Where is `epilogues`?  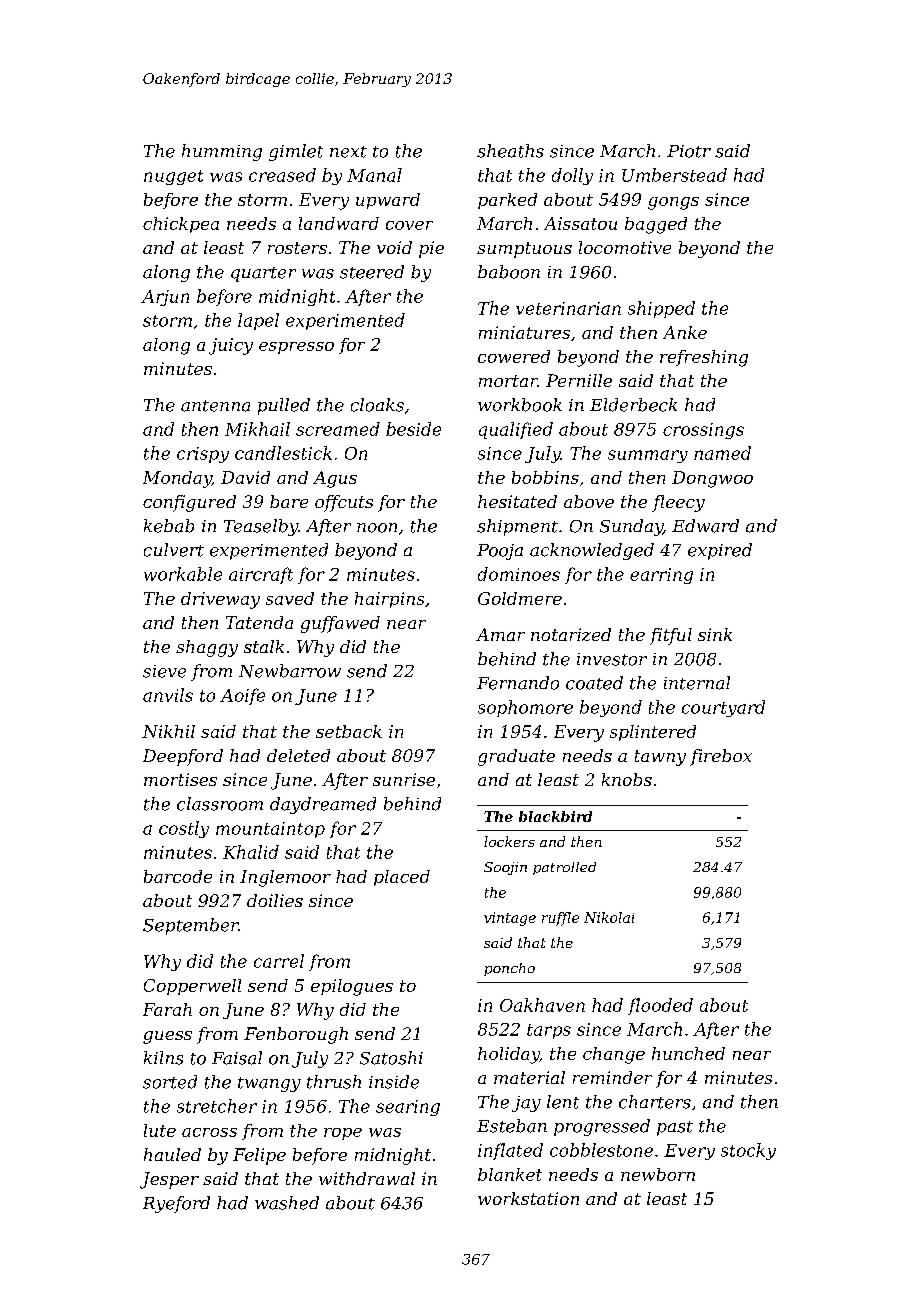 epilogues is located at coordinates (352, 987).
